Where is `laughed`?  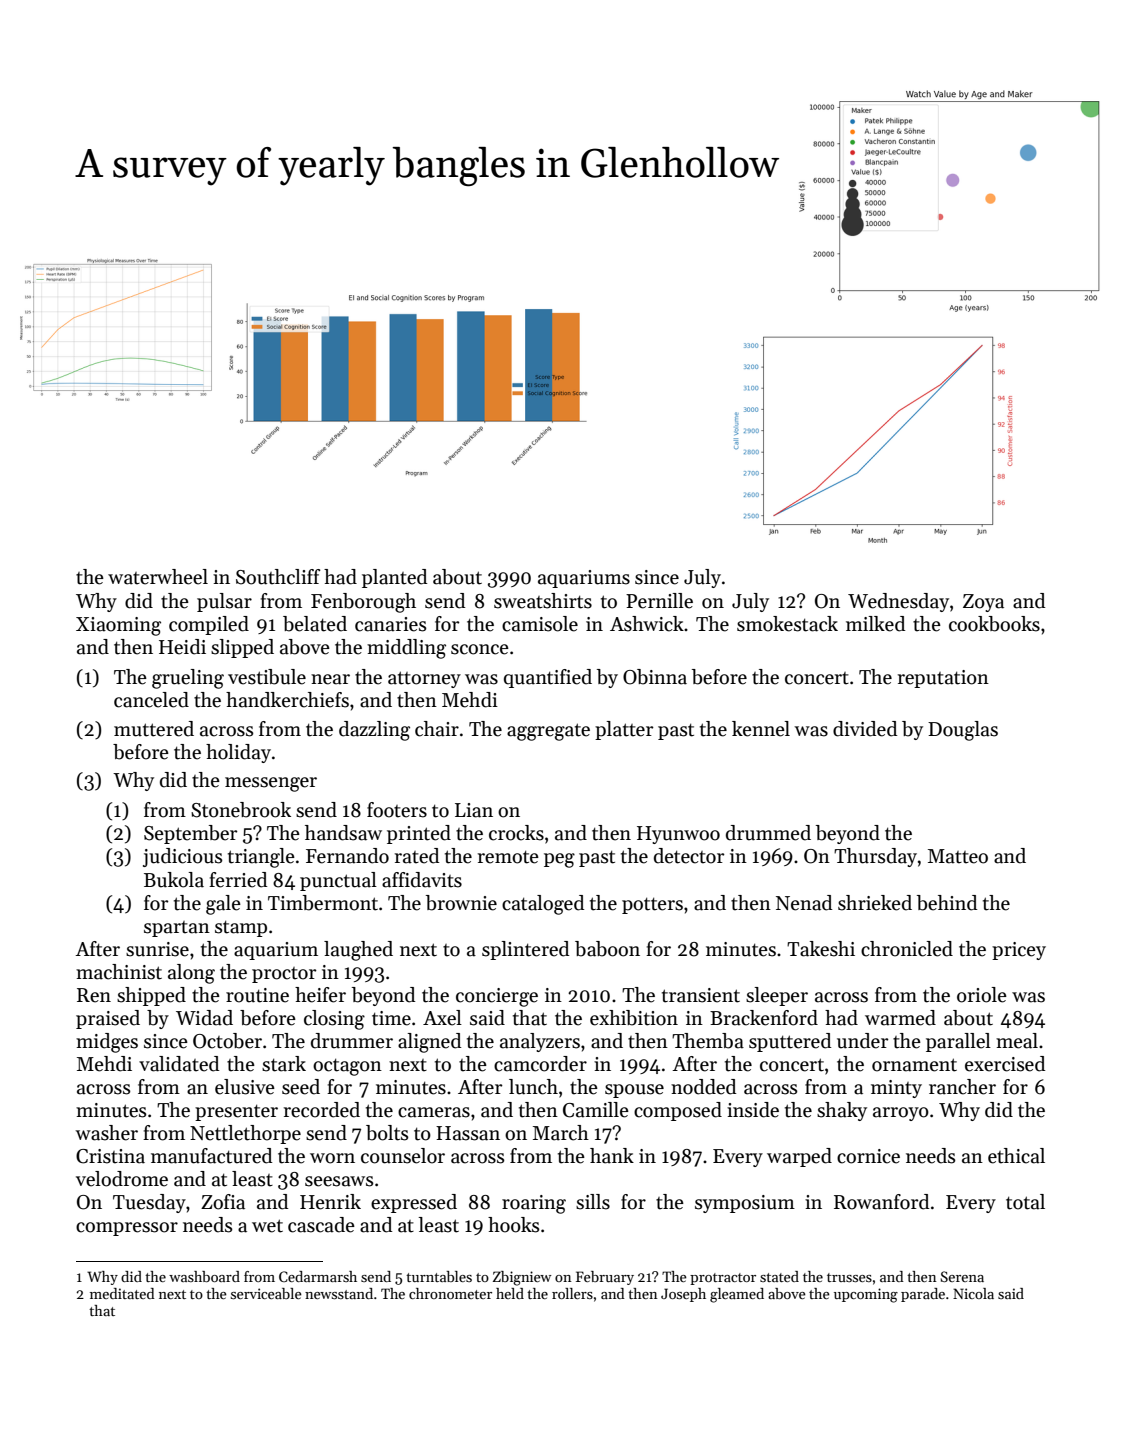 laughed is located at coordinates (358, 951).
